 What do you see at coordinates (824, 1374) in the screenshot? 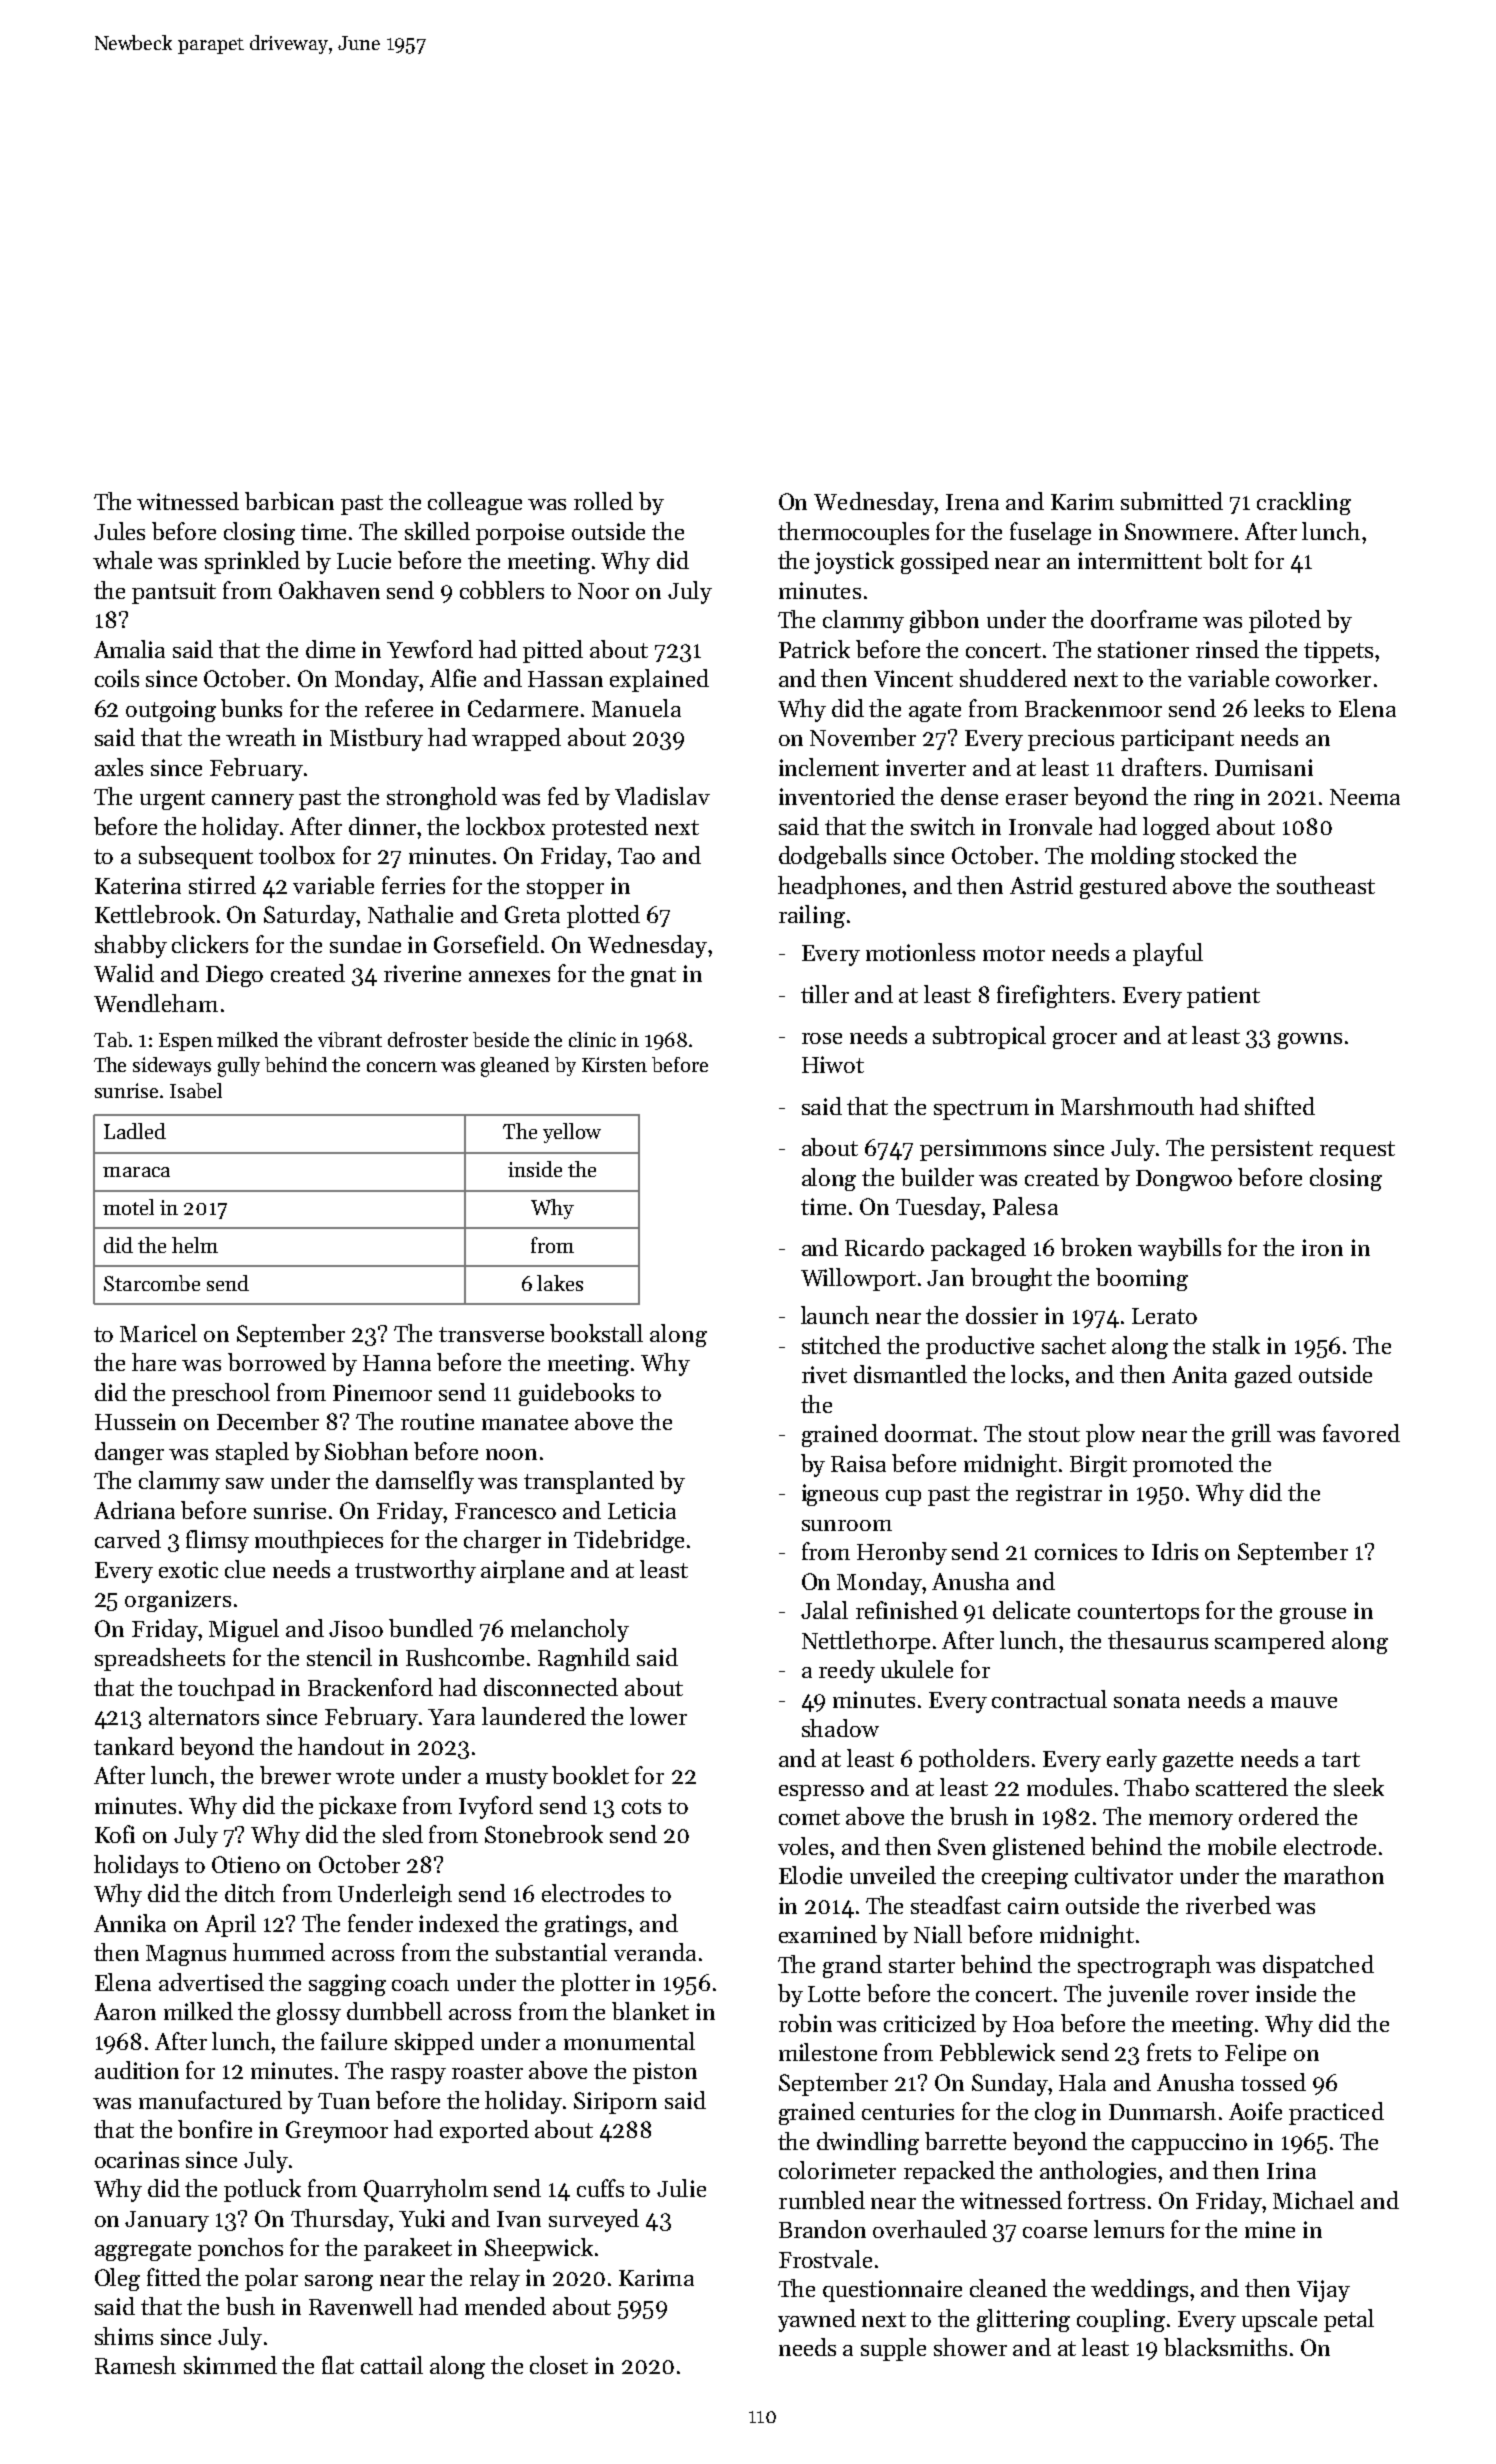
I see `rivet` at bounding box center [824, 1374].
